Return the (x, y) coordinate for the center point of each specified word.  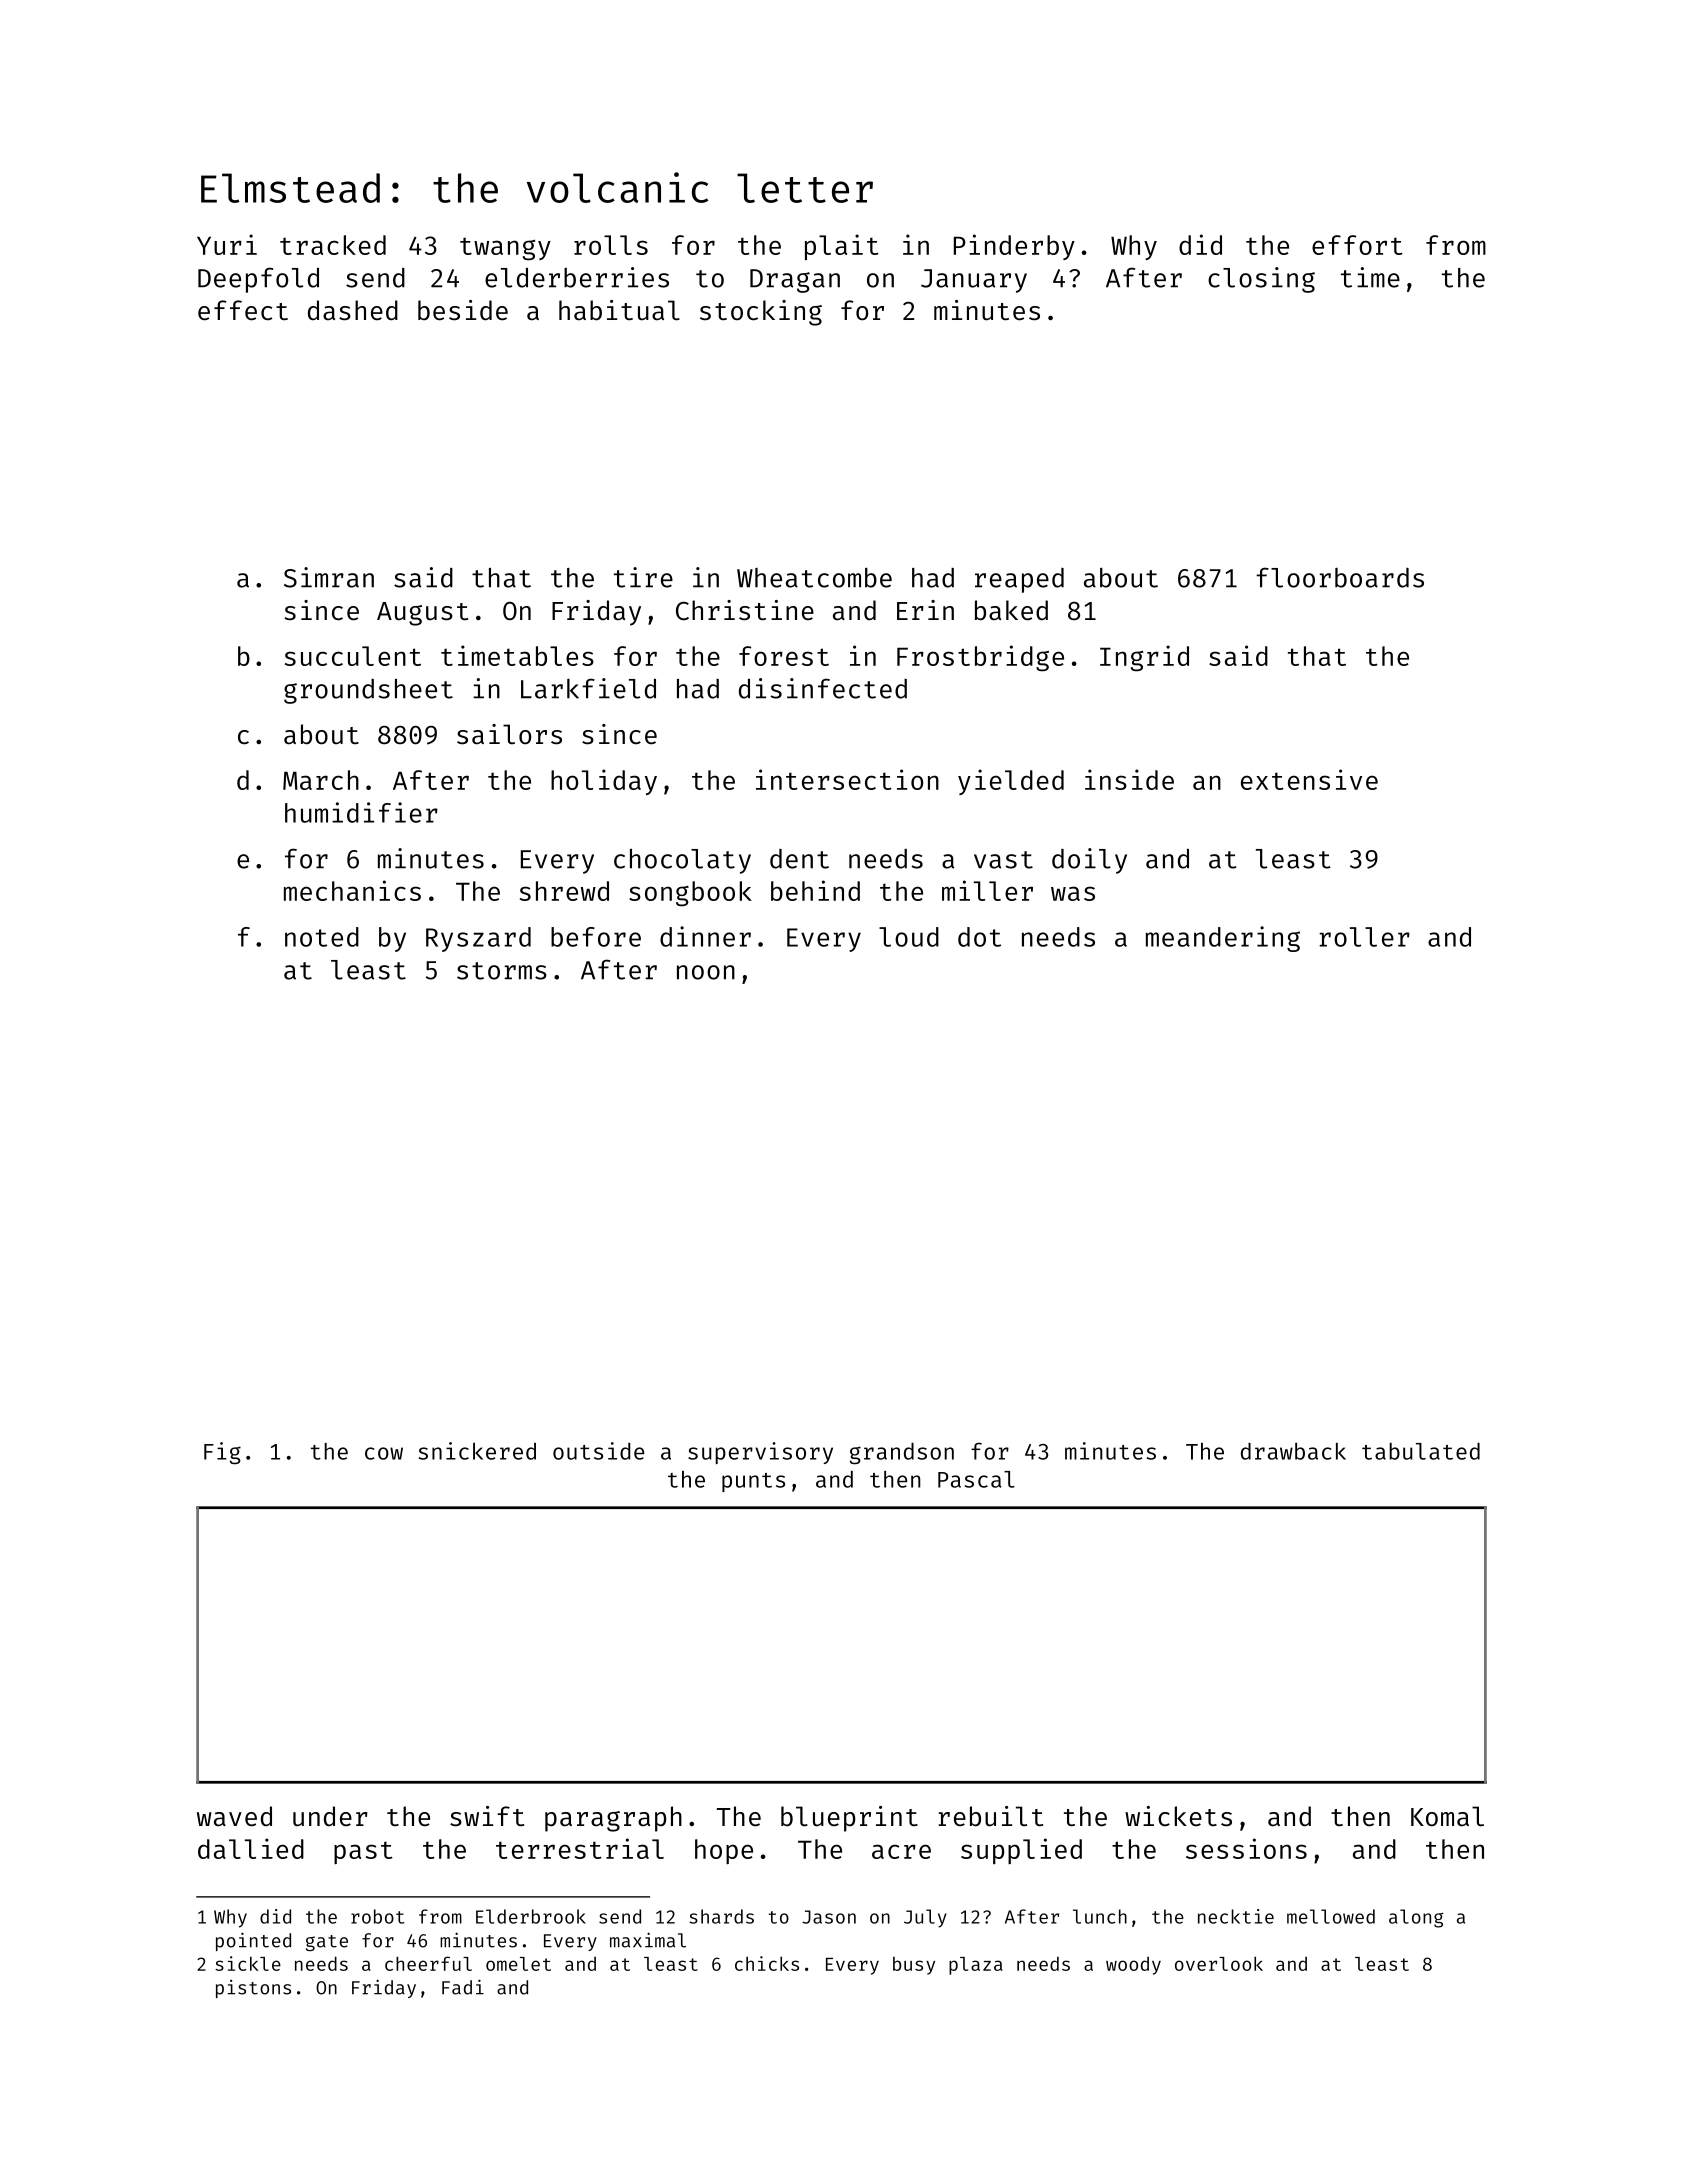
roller (1364, 937)
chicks (767, 1963)
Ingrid (1144, 658)
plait (841, 247)
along (1416, 1918)
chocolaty (682, 861)
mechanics (352, 890)
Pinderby (1014, 247)
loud (909, 937)
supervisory (760, 1453)
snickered (477, 1451)
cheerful (428, 1963)
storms (502, 971)
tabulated (1421, 1451)
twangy (505, 249)
